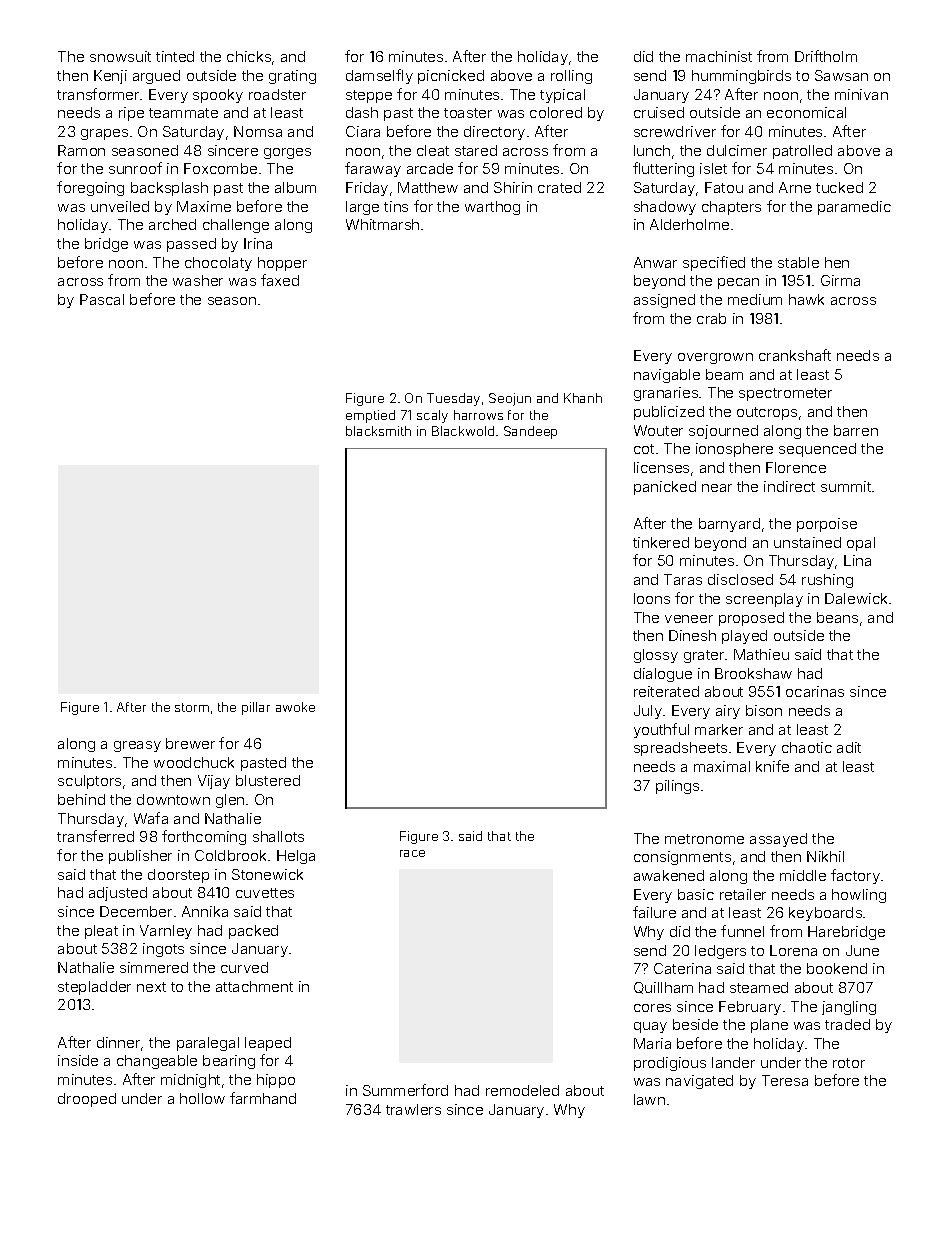 This image has height=1233, width=952. I want to click on Anwar, so click(655, 262).
